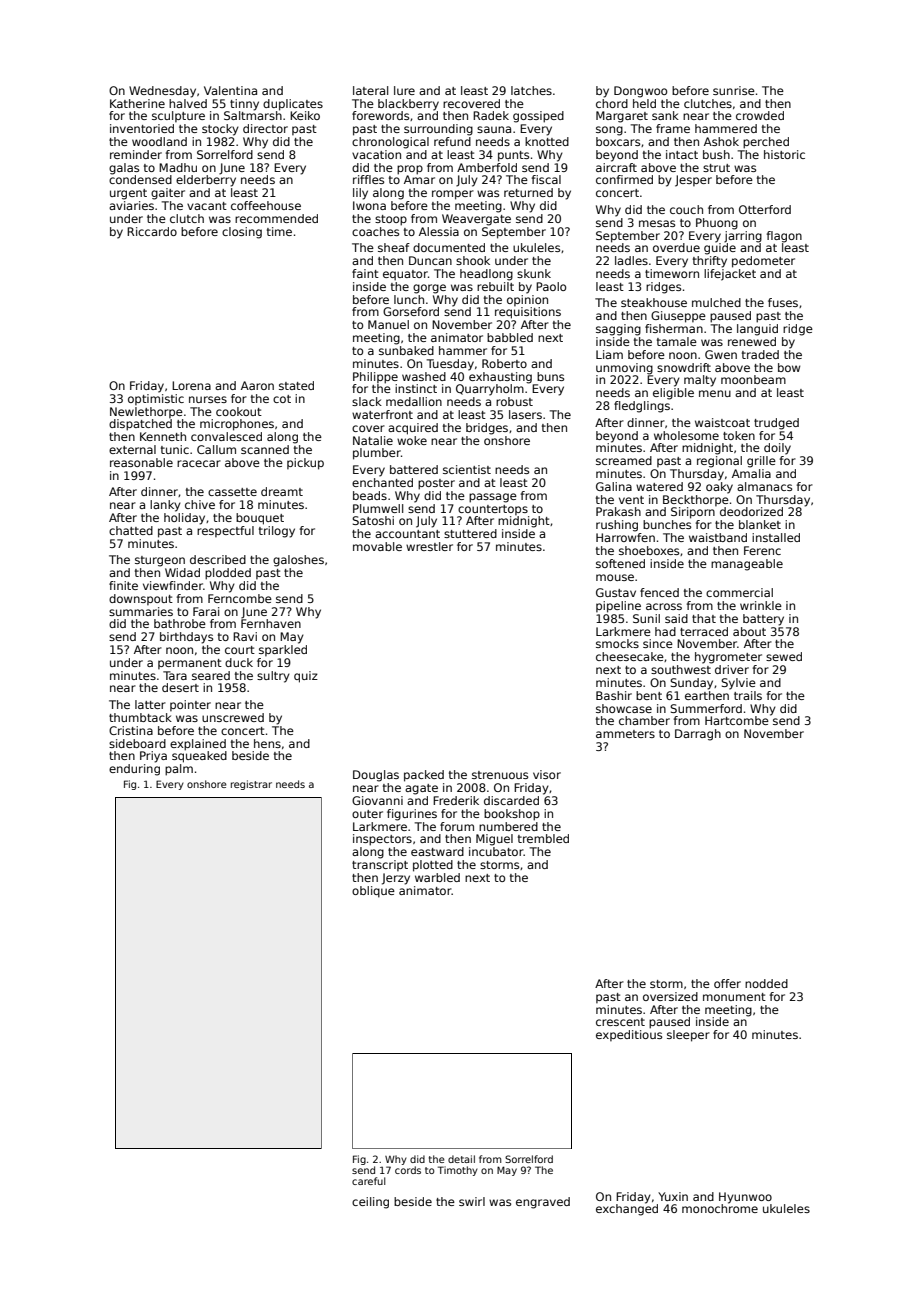 This document has width=924, height=1308. Describe the element at coordinates (253, 115) in the document. I see `Saltmarsh` at that location.
